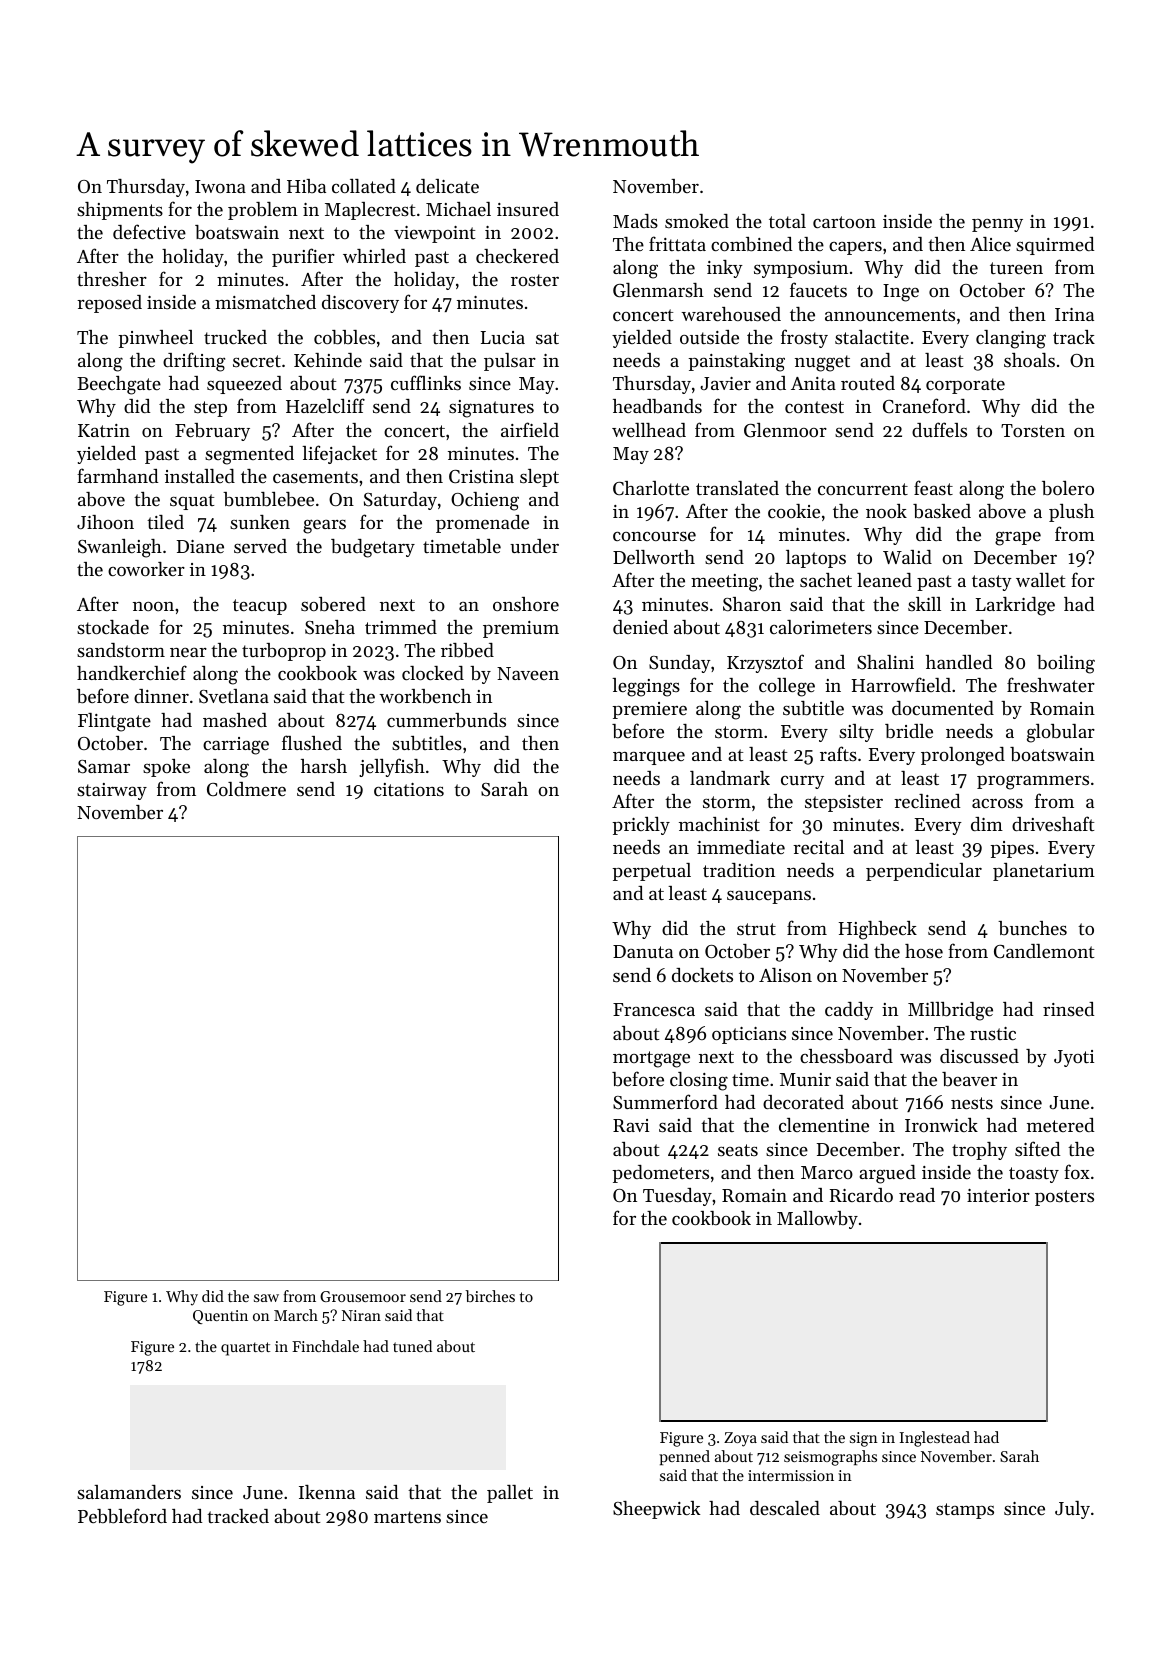 This page has height=1658, width=1172. What do you see at coordinates (306, 186) in the page?
I see `Hiba` at bounding box center [306, 186].
